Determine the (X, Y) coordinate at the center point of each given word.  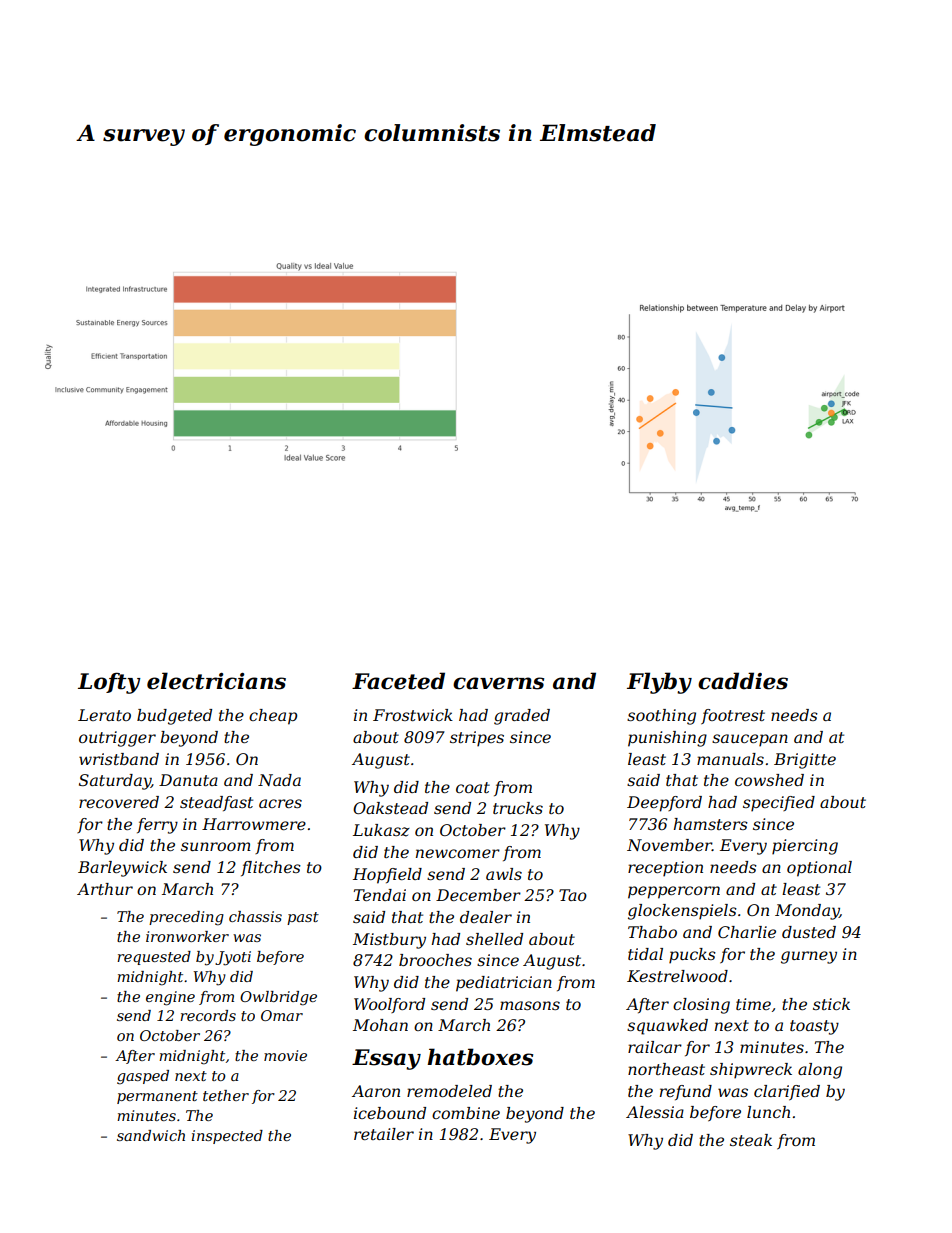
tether (226, 1095)
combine (466, 1113)
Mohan (380, 1025)
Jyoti (233, 958)
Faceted (398, 681)
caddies (743, 681)
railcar (655, 1047)
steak (751, 1140)
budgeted (174, 717)
